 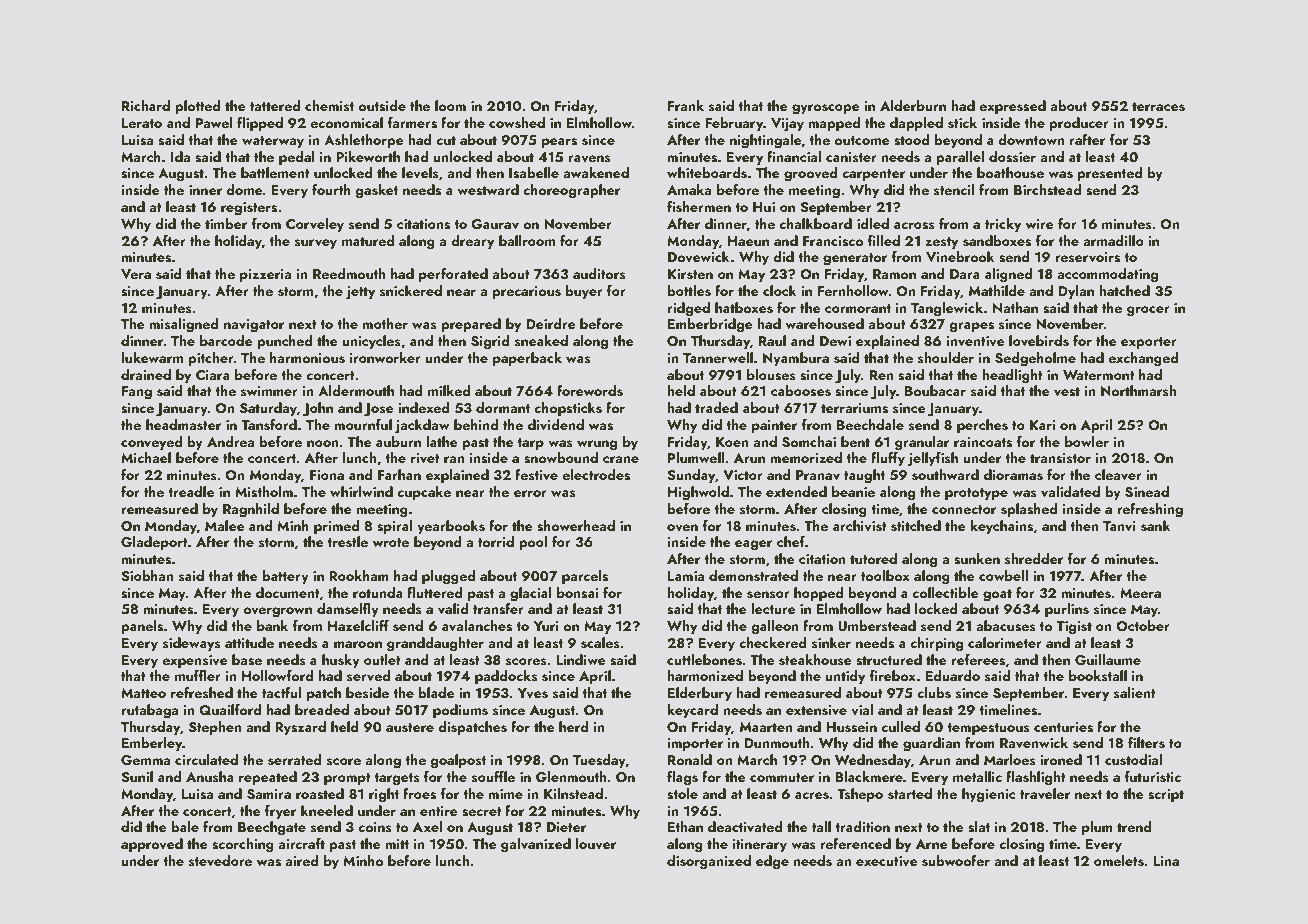 What do you see at coordinates (213, 375) in the screenshot?
I see `Ciara` at bounding box center [213, 375].
